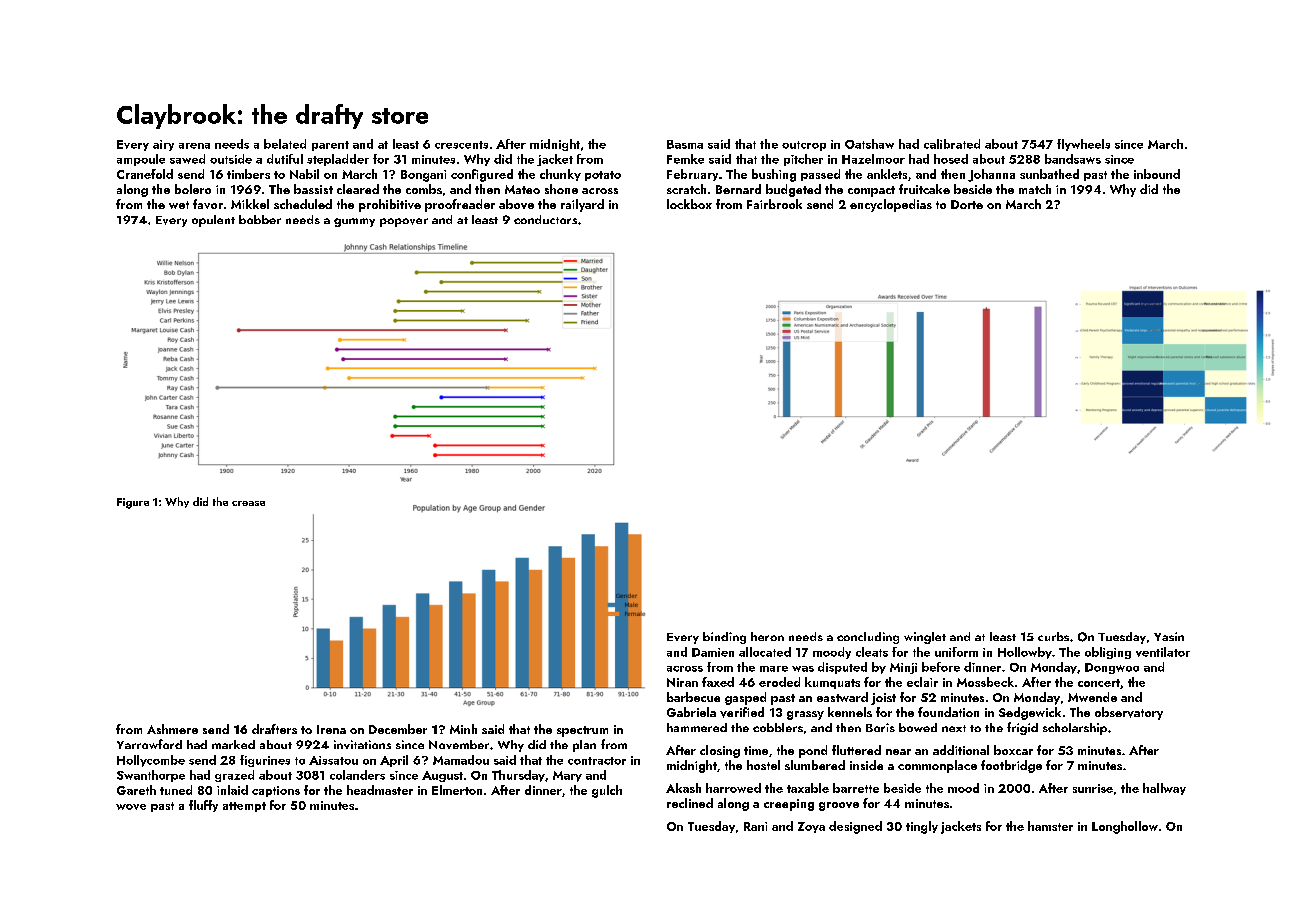 Image resolution: width=1308 pixels, height=924 pixels. I want to click on Rani, so click(755, 826).
